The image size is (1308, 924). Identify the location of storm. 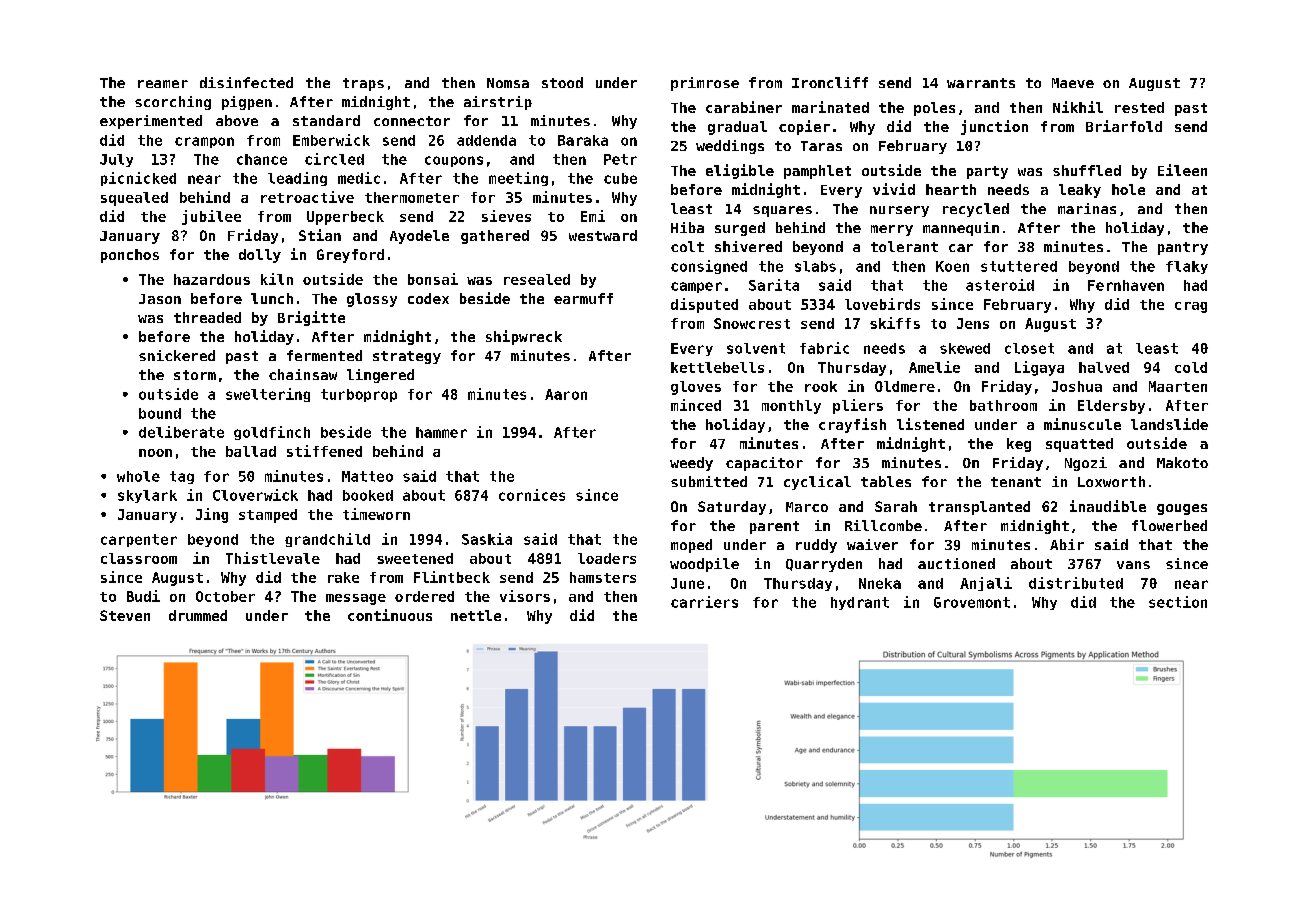
(195, 375).
